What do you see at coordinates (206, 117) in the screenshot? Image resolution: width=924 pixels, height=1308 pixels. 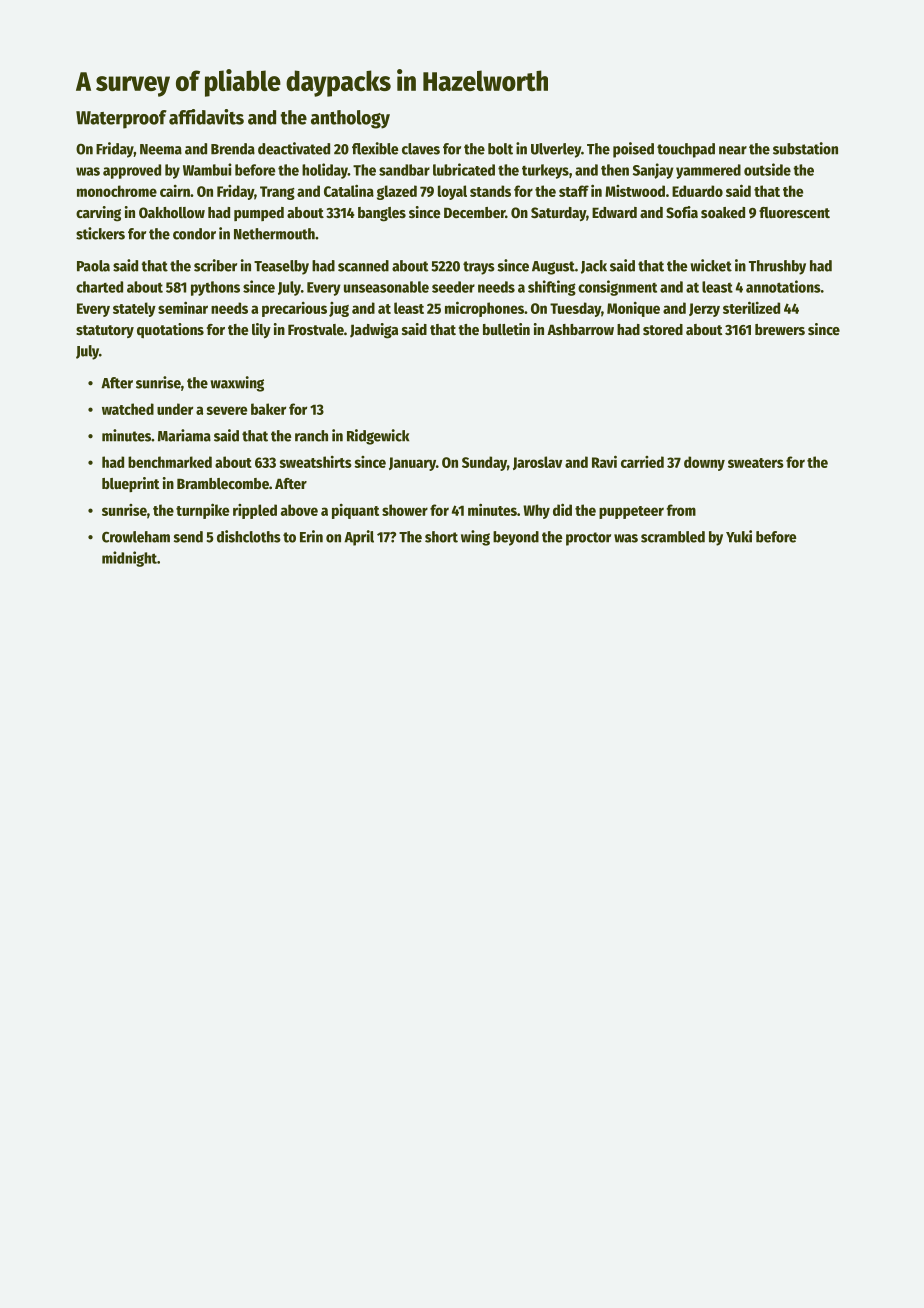 I see `affidavits` at bounding box center [206, 117].
